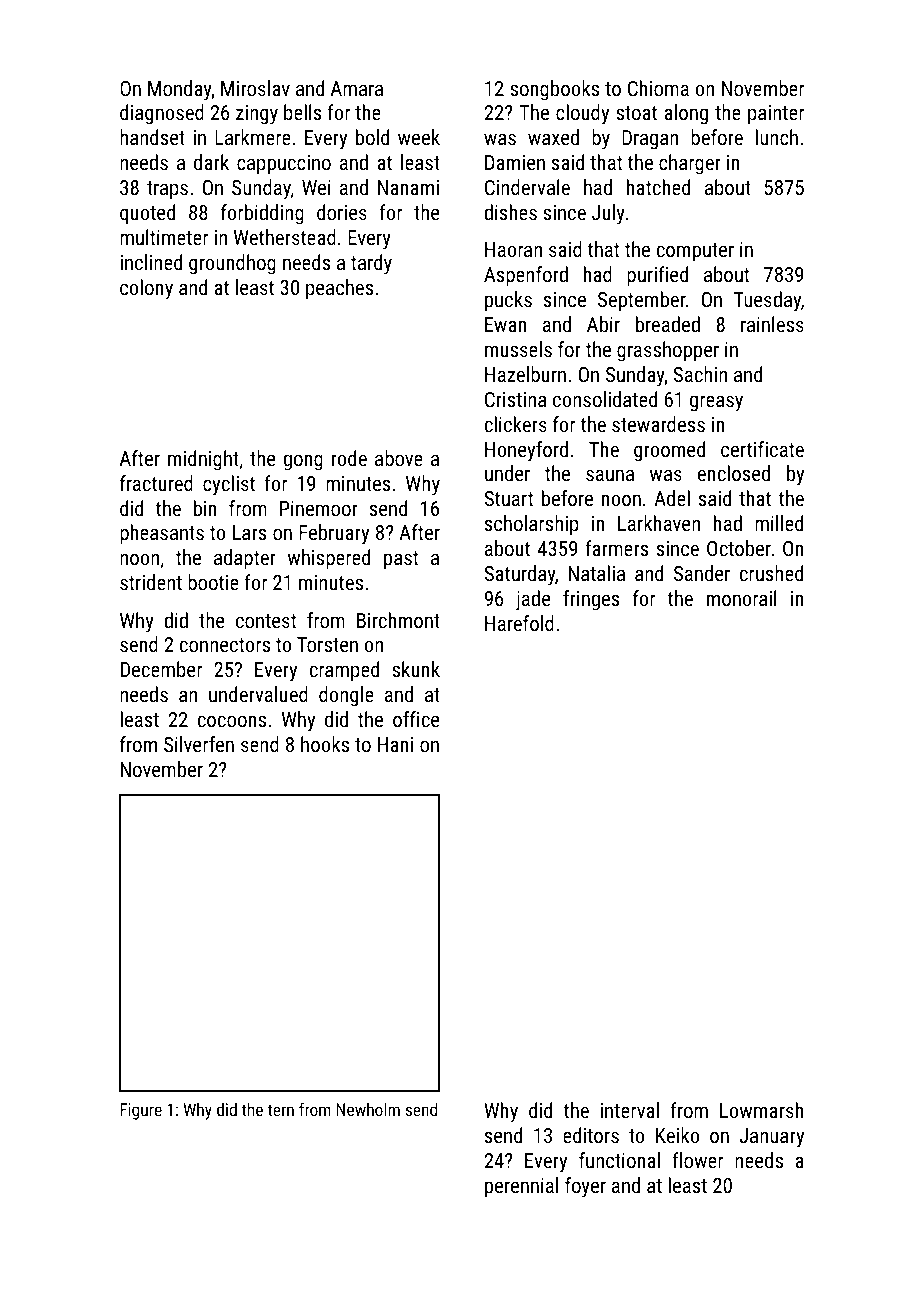 Image resolution: width=924 pixels, height=1311 pixels. What do you see at coordinates (419, 137) in the screenshot?
I see `week` at bounding box center [419, 137].
